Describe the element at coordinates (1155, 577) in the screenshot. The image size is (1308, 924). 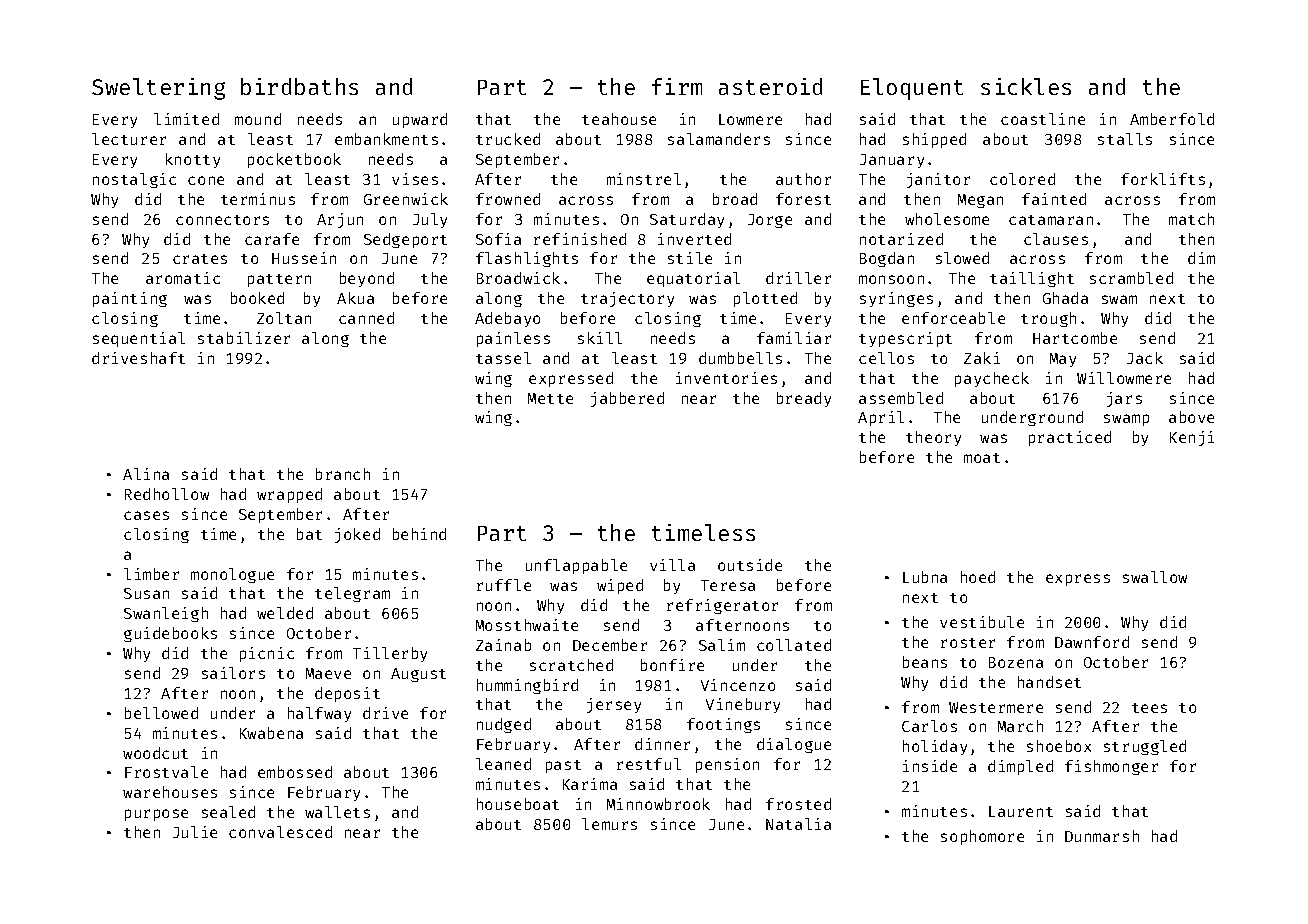
I see `swallow` at that location.
